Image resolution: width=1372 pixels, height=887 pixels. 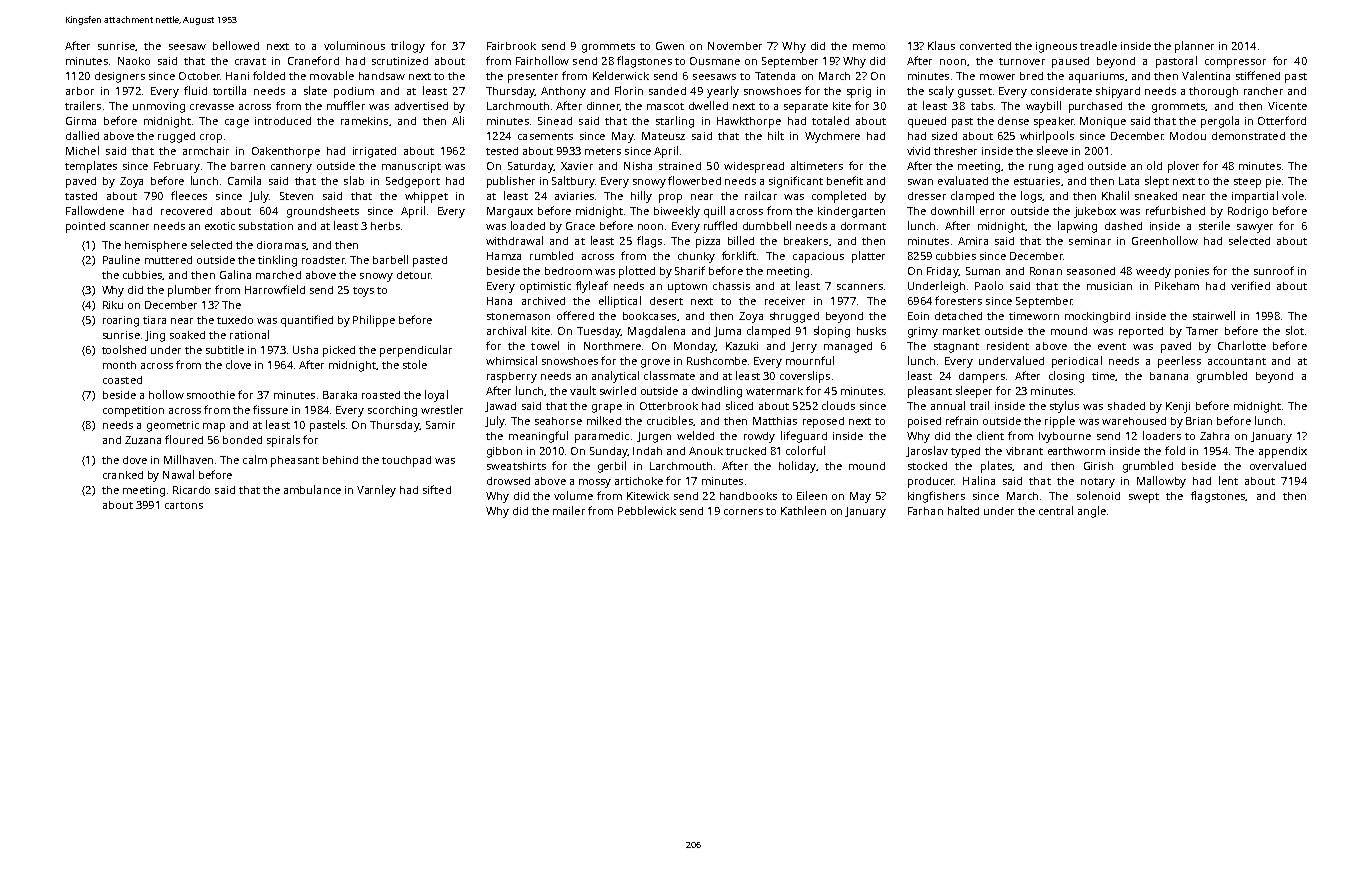 What do you see at coordinates (237, 76) in the image?
I see `Hani` at bounding box center [237, 76].
